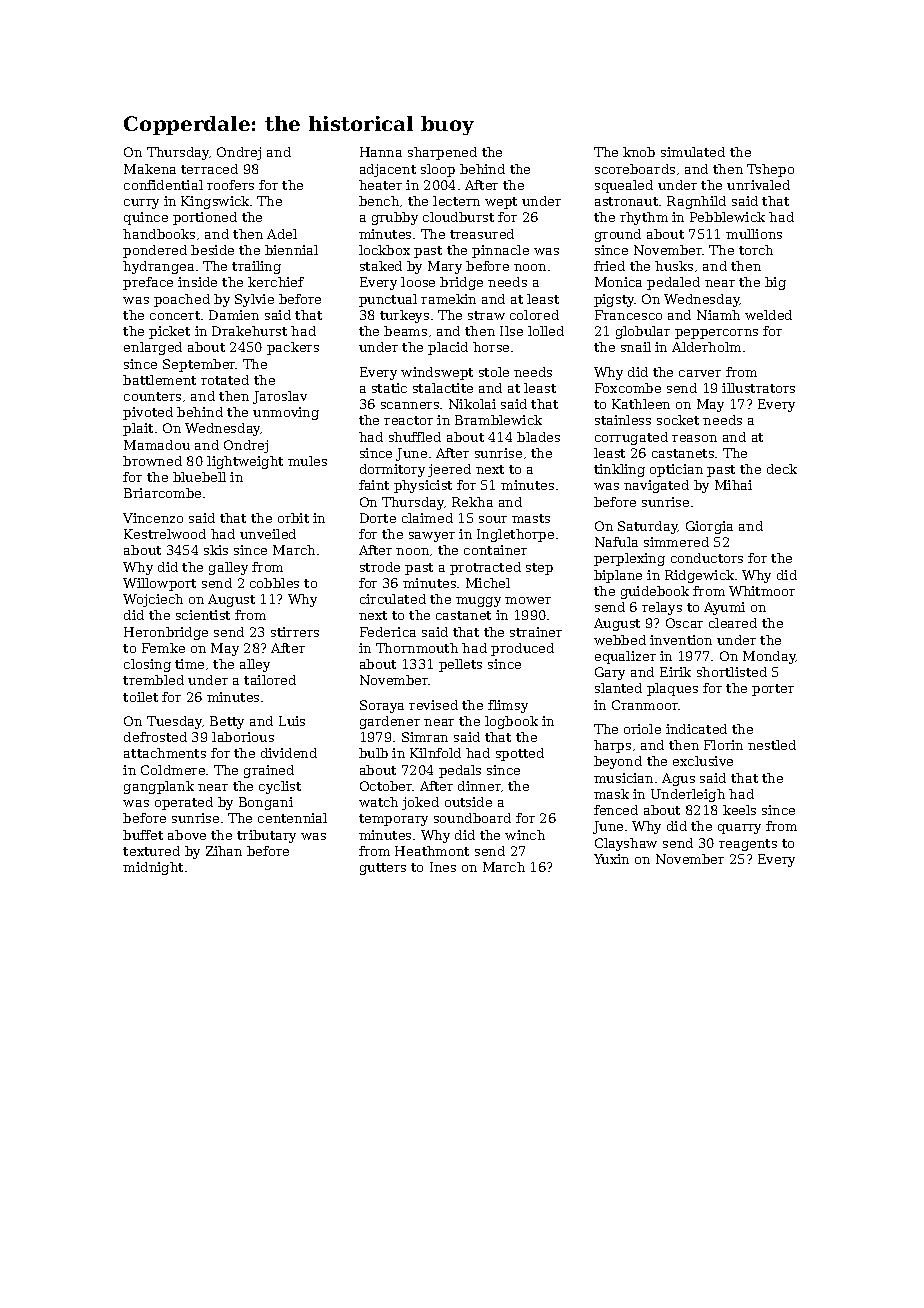 The width and height of the screenshot is (924, 1308). I want to click on Rekha, so click(472, 502).
